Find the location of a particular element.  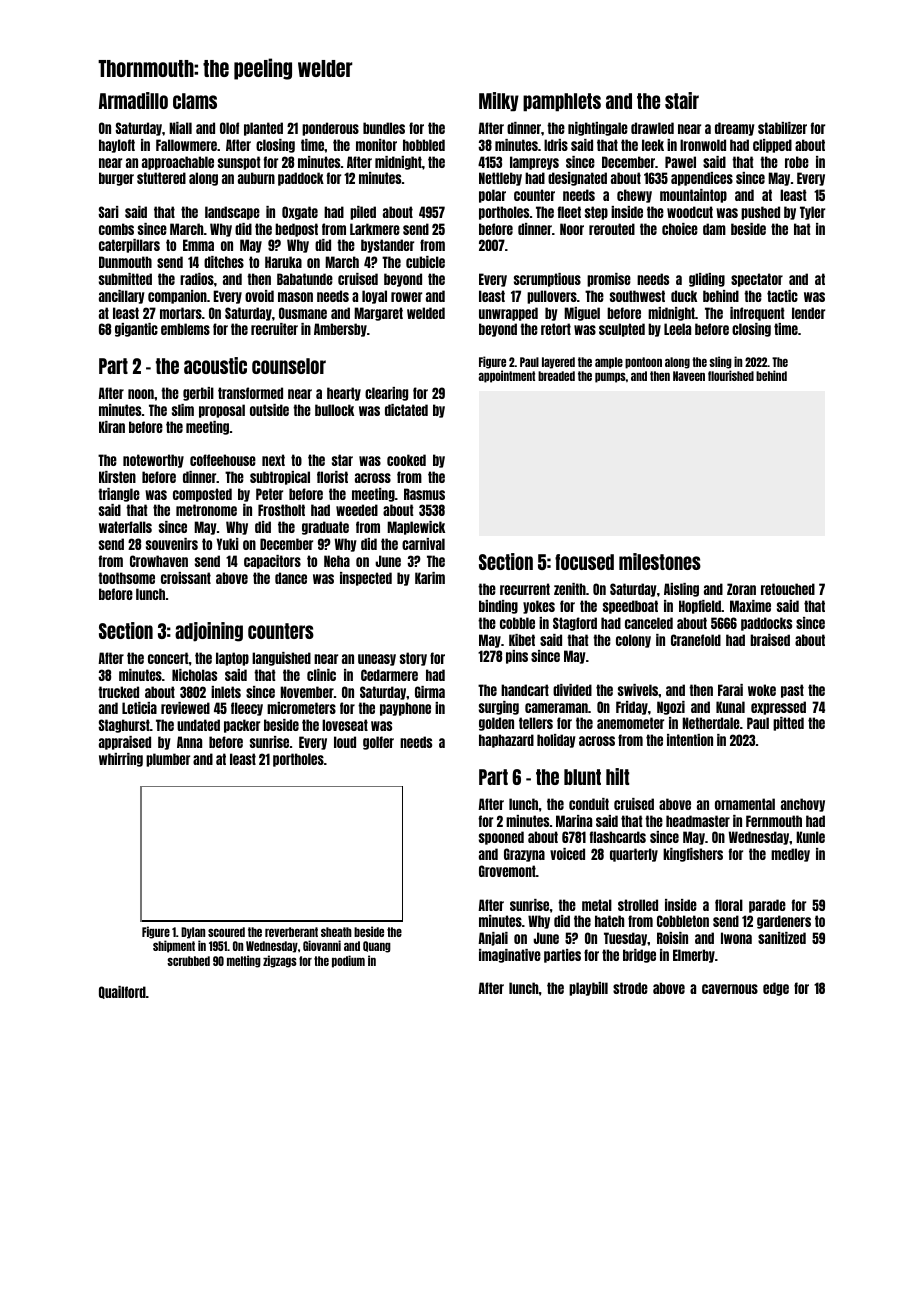

burger is located at coordinates (116, 179).
